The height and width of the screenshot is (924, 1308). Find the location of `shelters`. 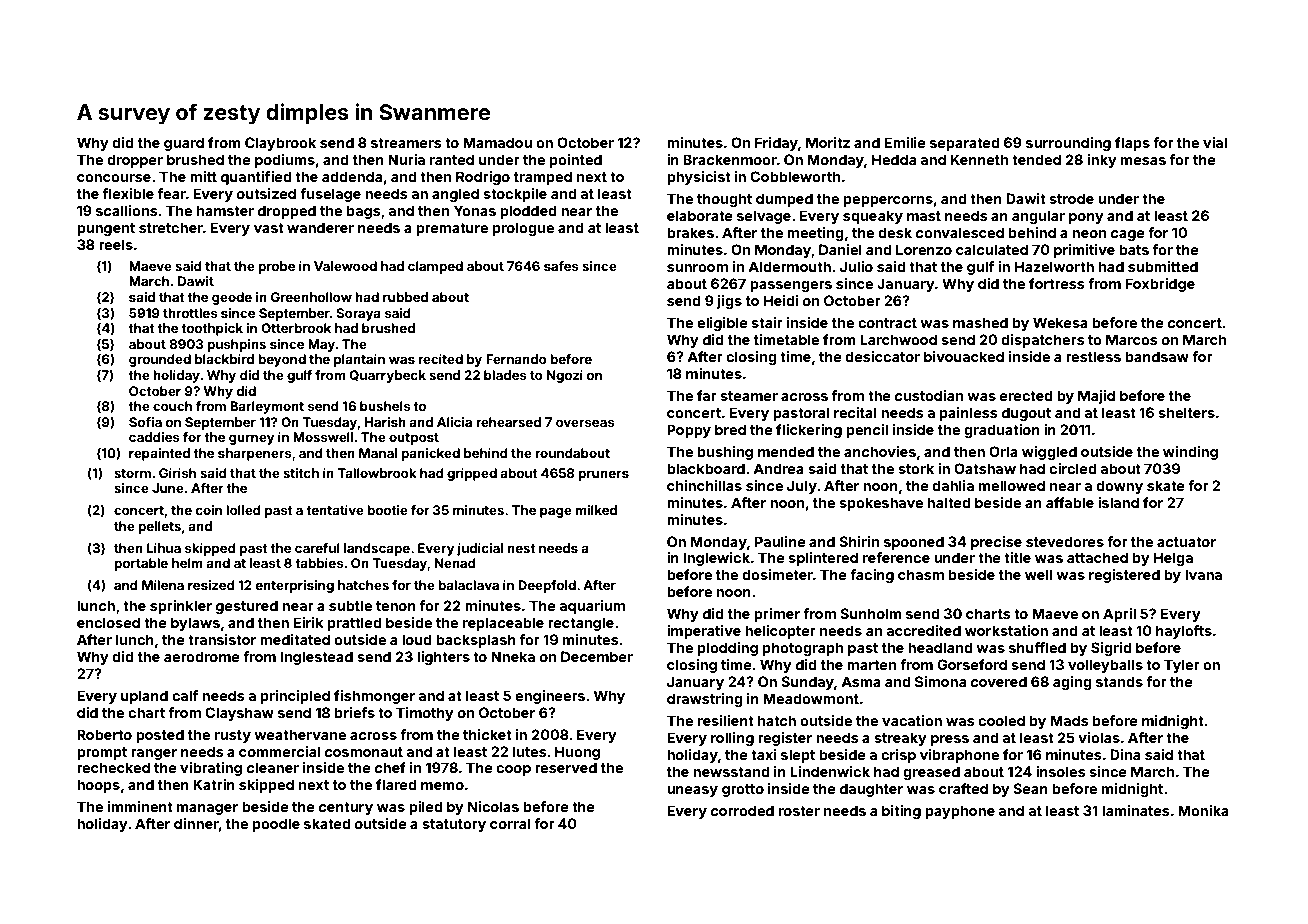

shelters is located at coordinates (1186, 412).
